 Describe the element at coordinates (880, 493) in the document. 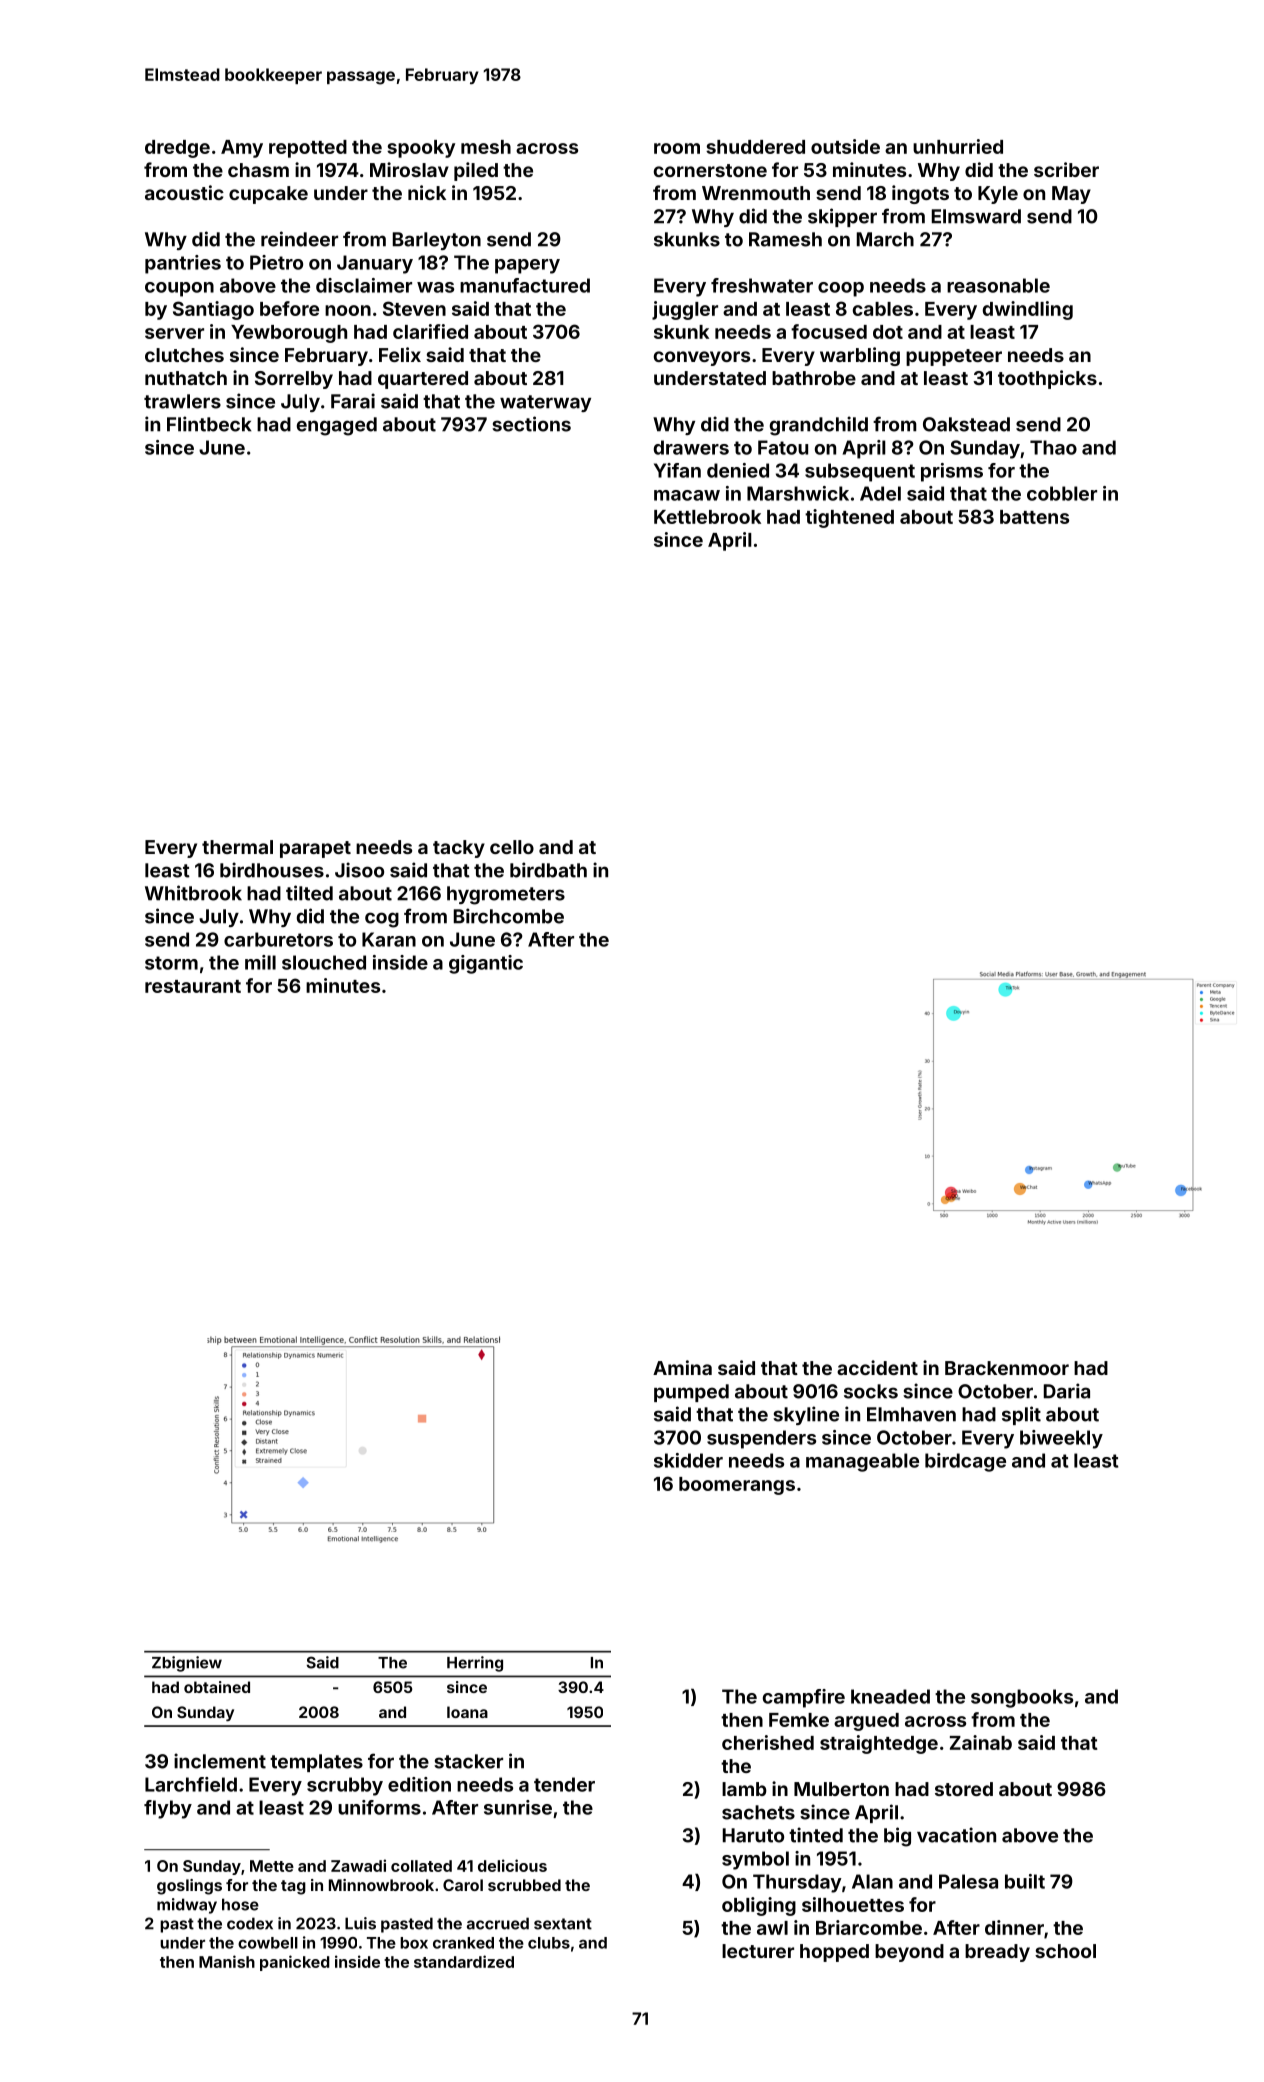

I see `Adel` at that location.
